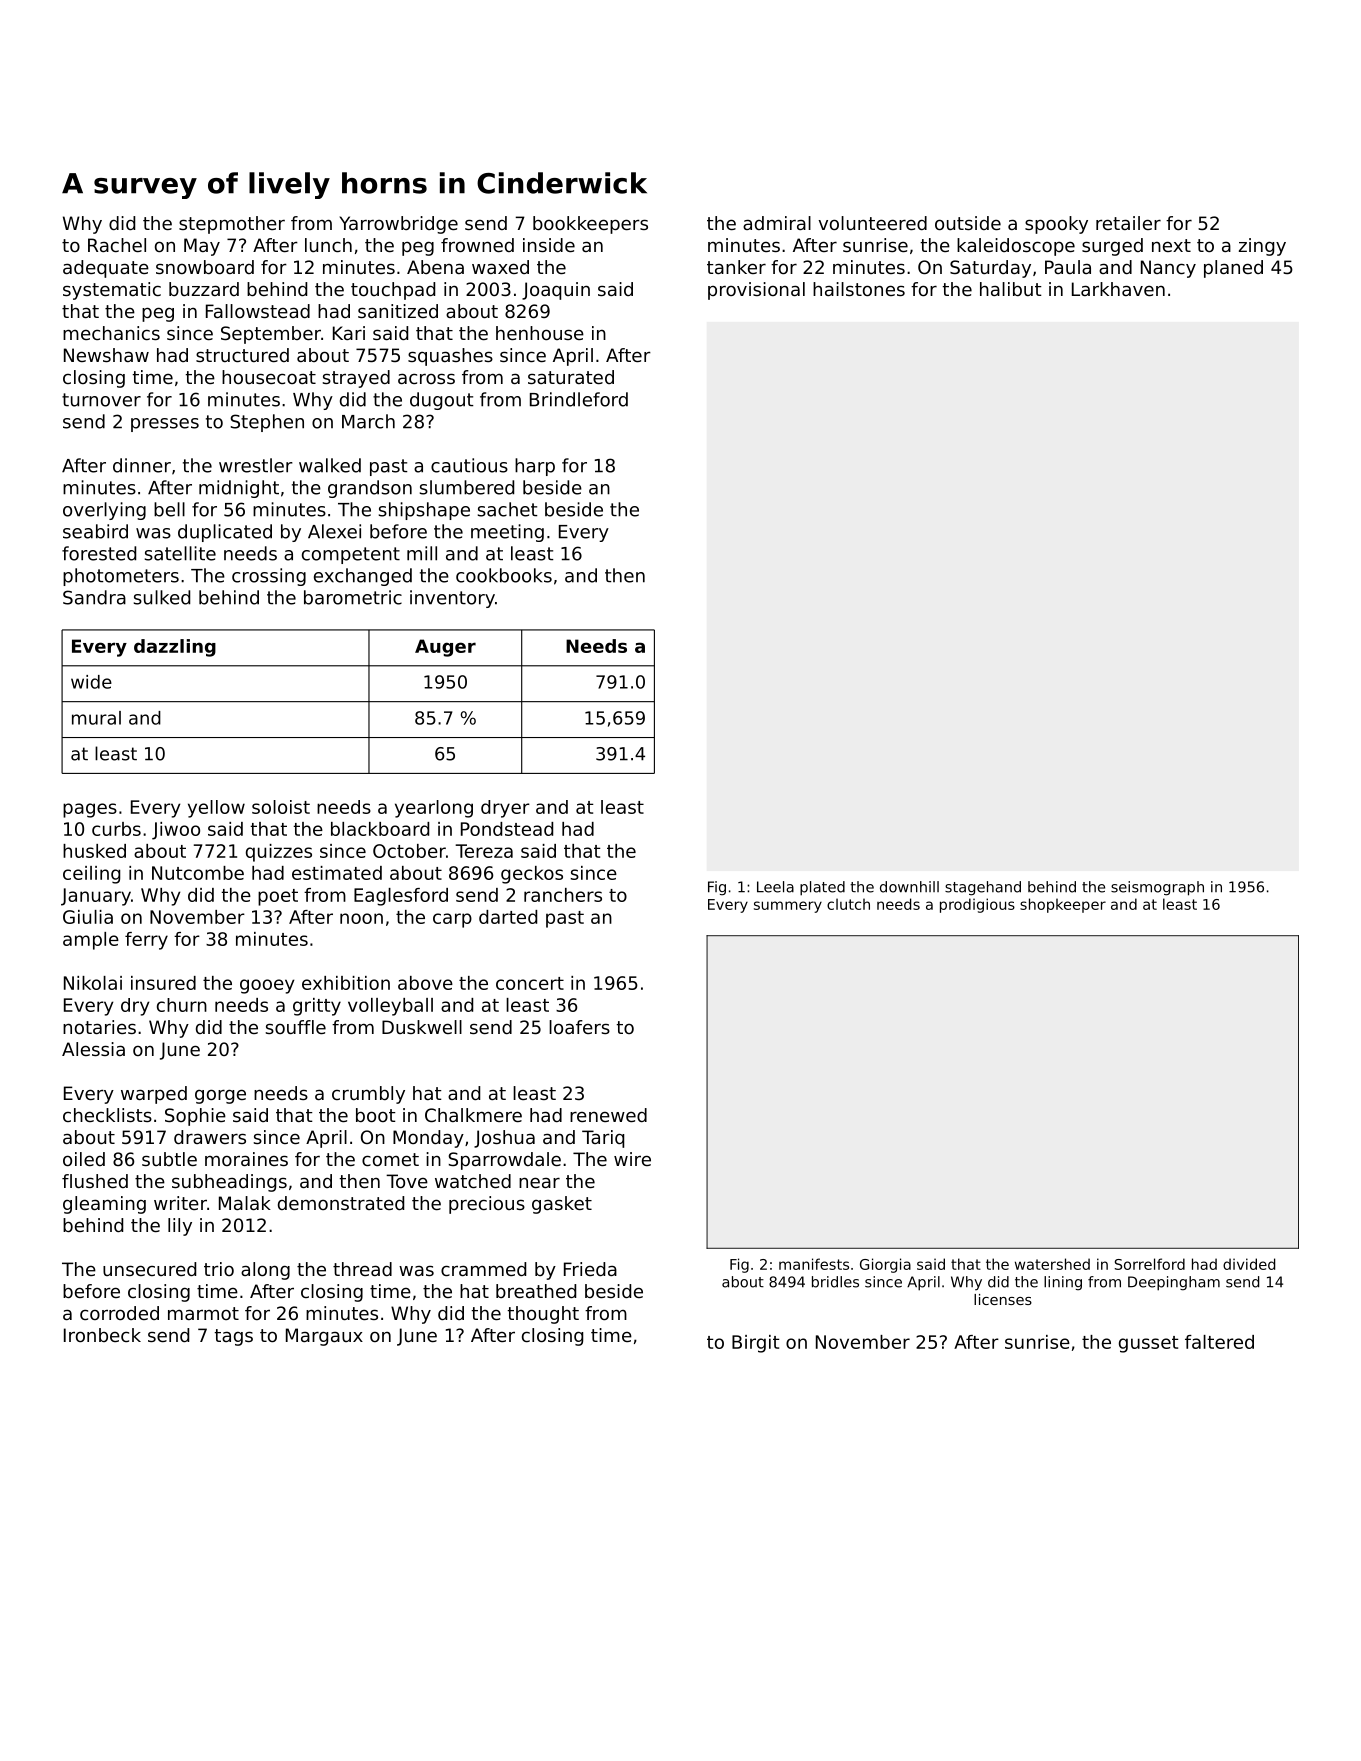  Describe the element at coordinates (1118, 289) in the page. I see `Larkhaven` at that location.
